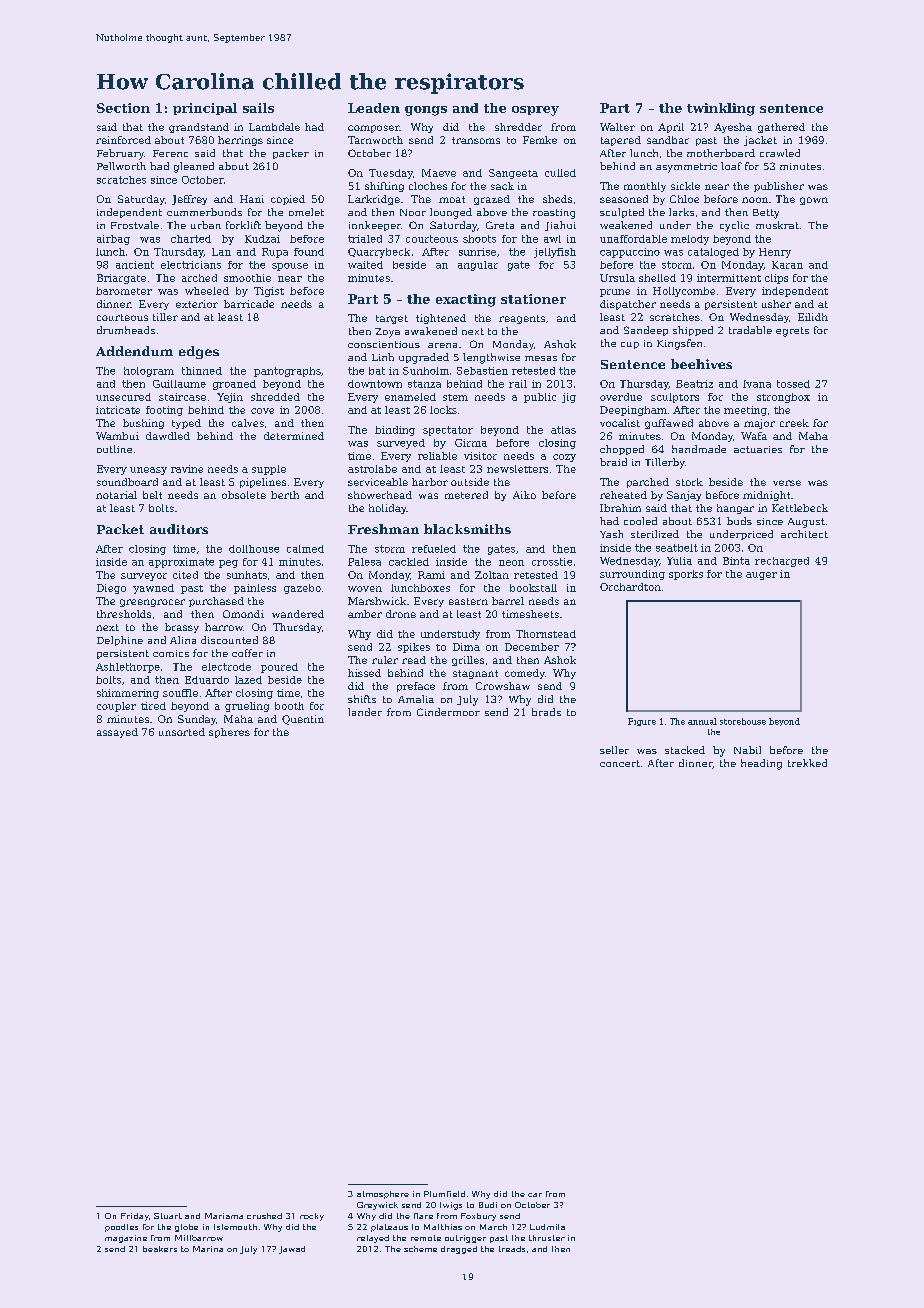 The image size is (924, 1308). I want to click on culled, so click(560, 173).
